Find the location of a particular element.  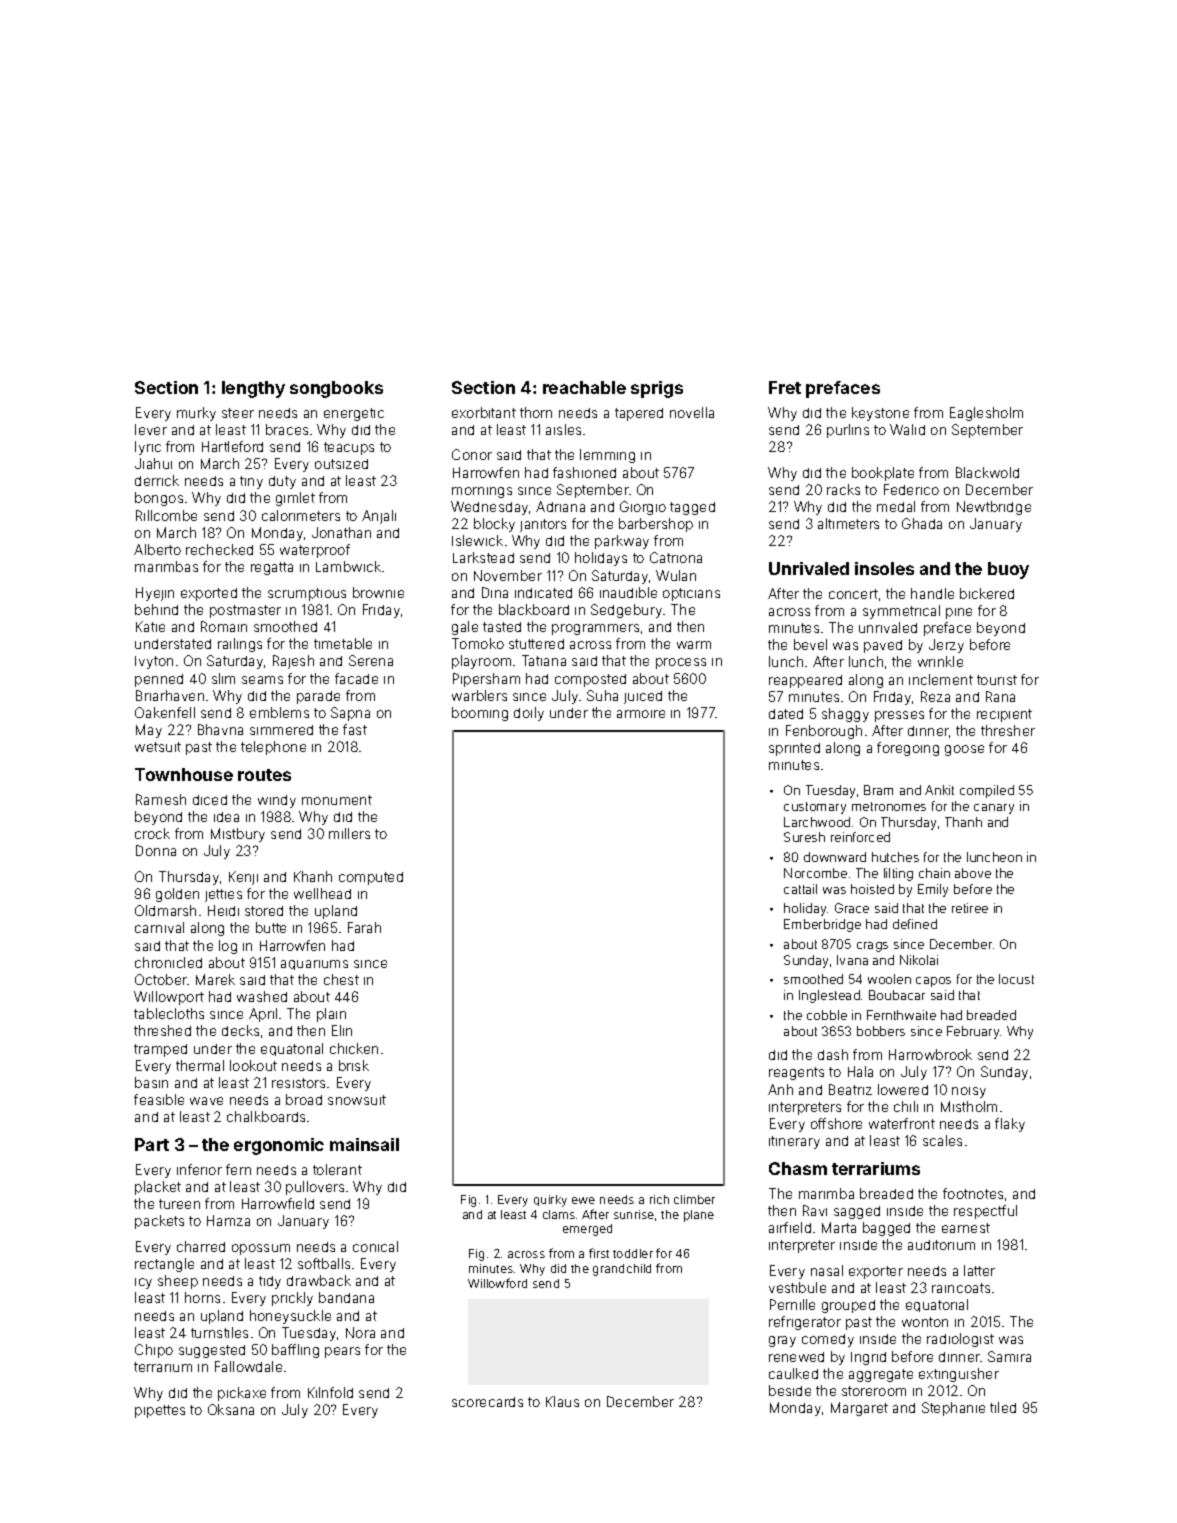

lengthy is located at coordinates (253, 389).
